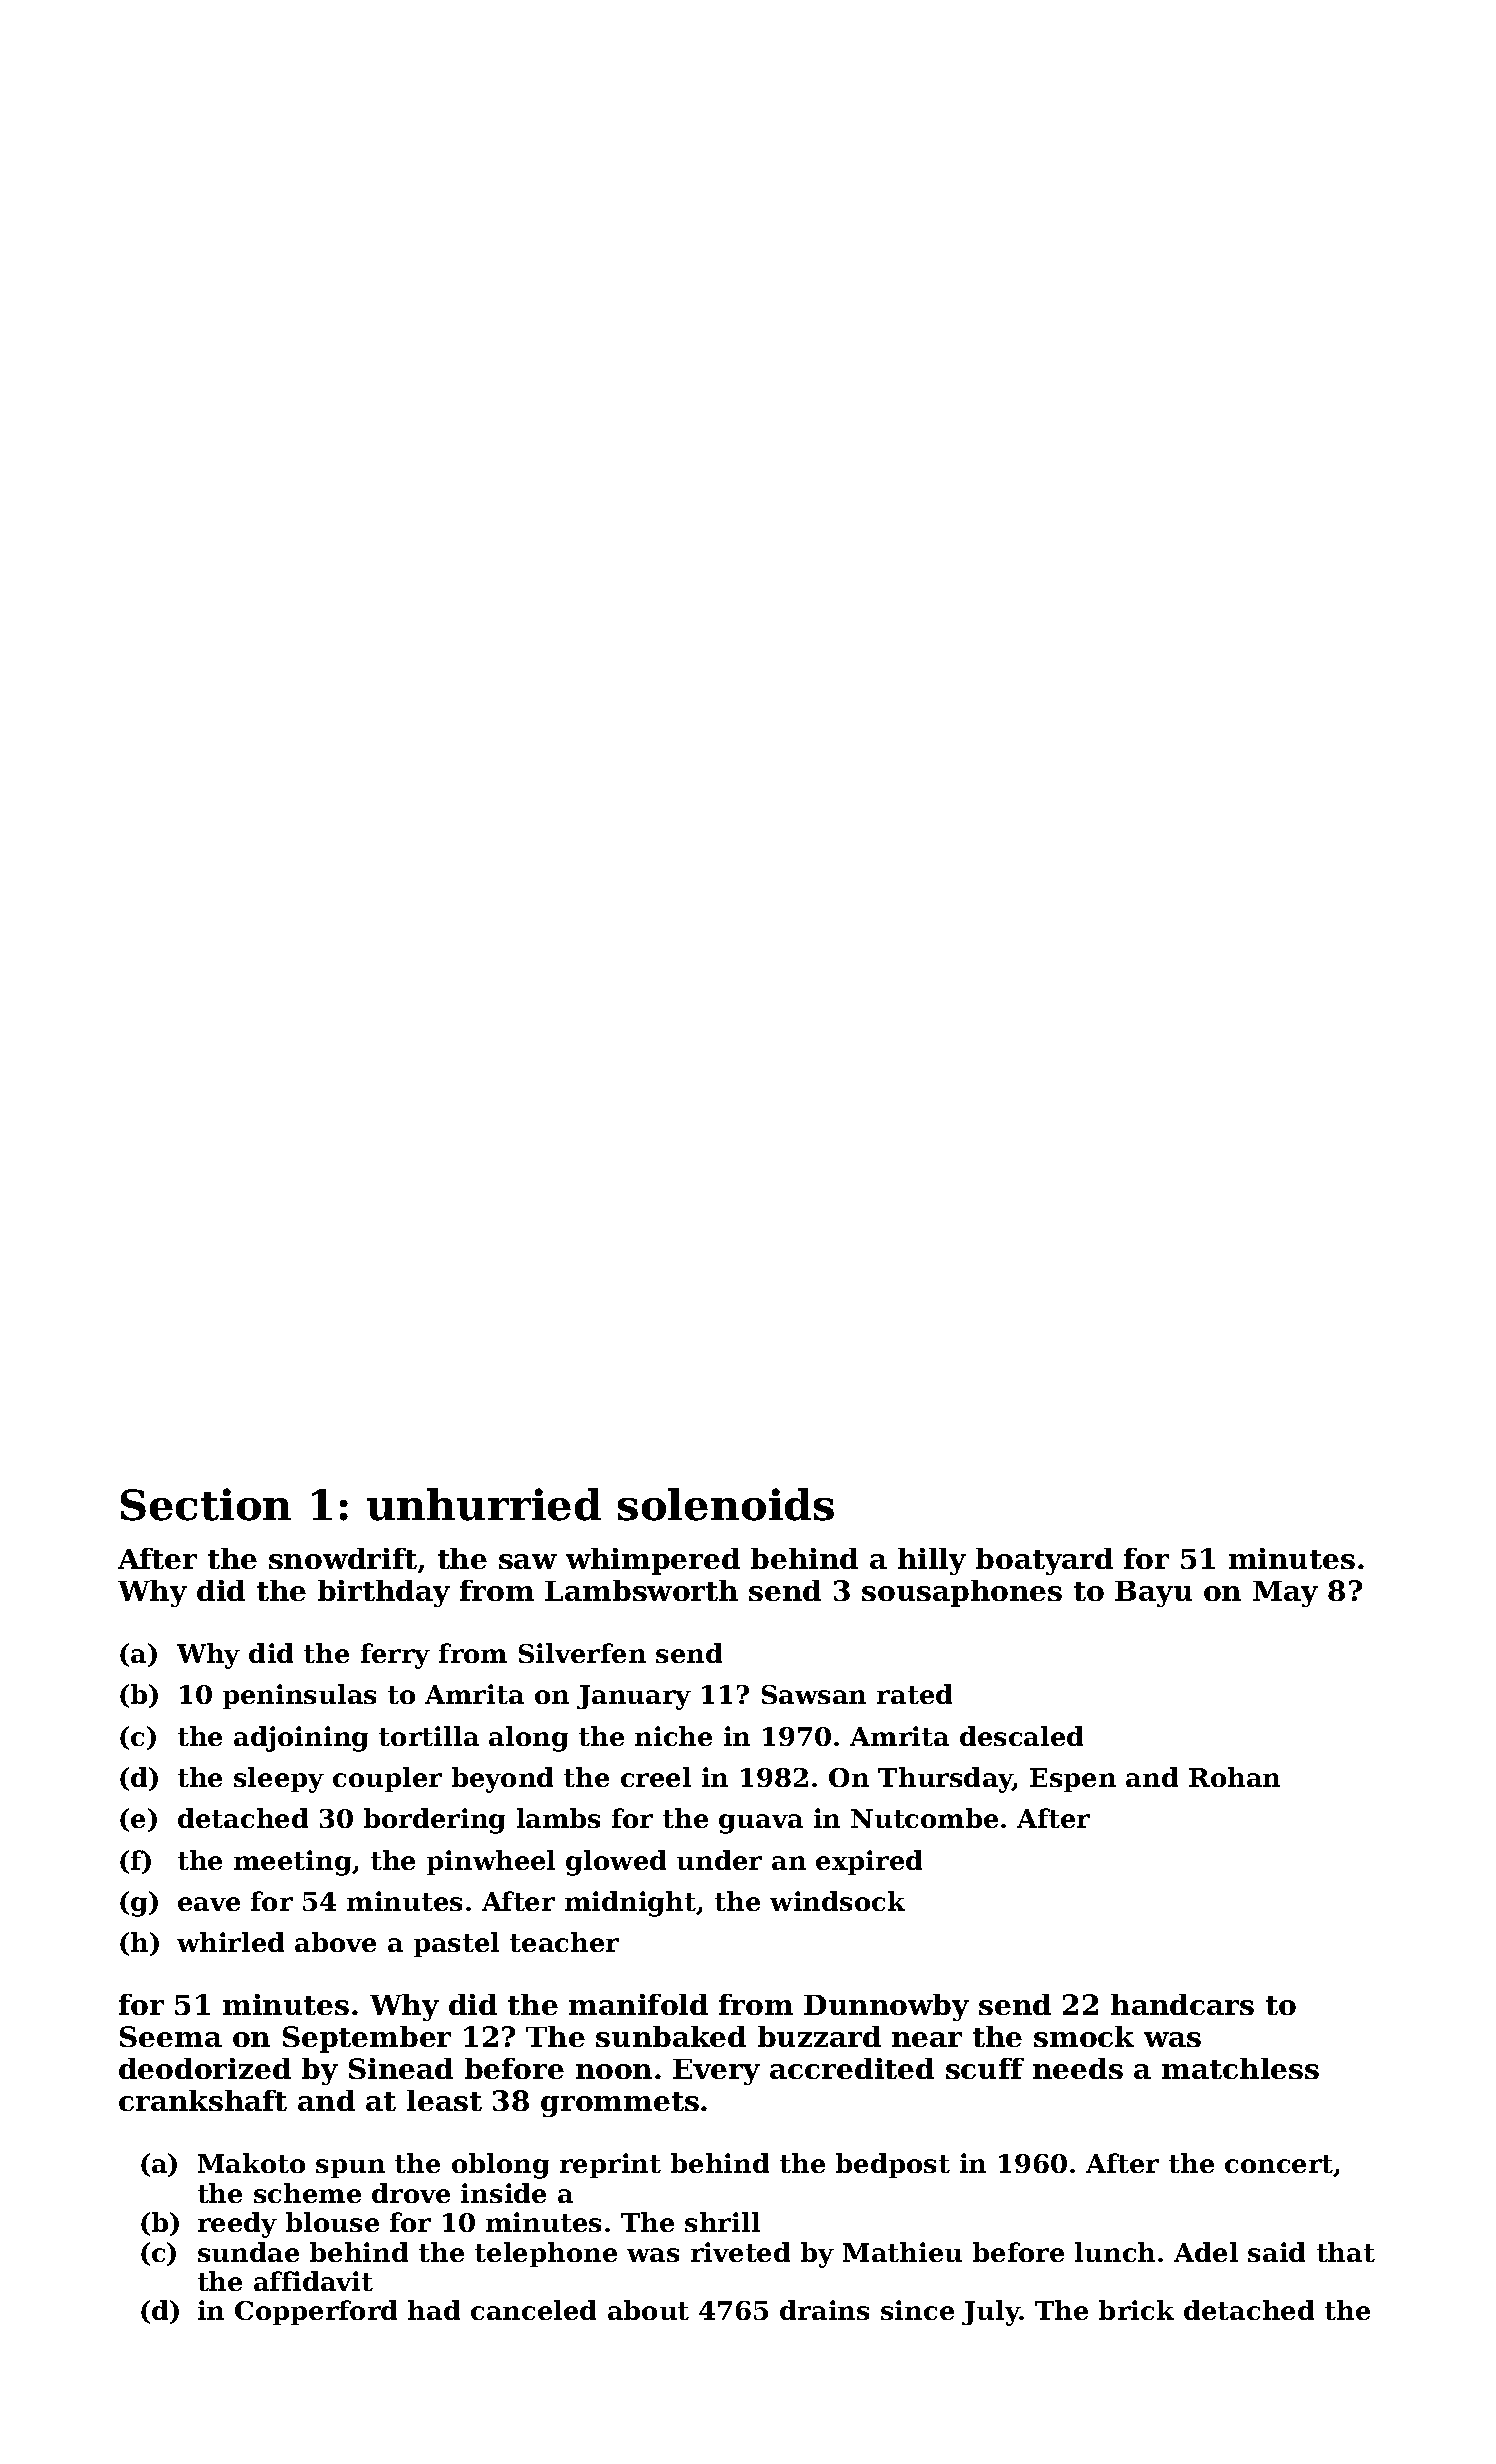  I want to click on May, so click(1285, 1594).
